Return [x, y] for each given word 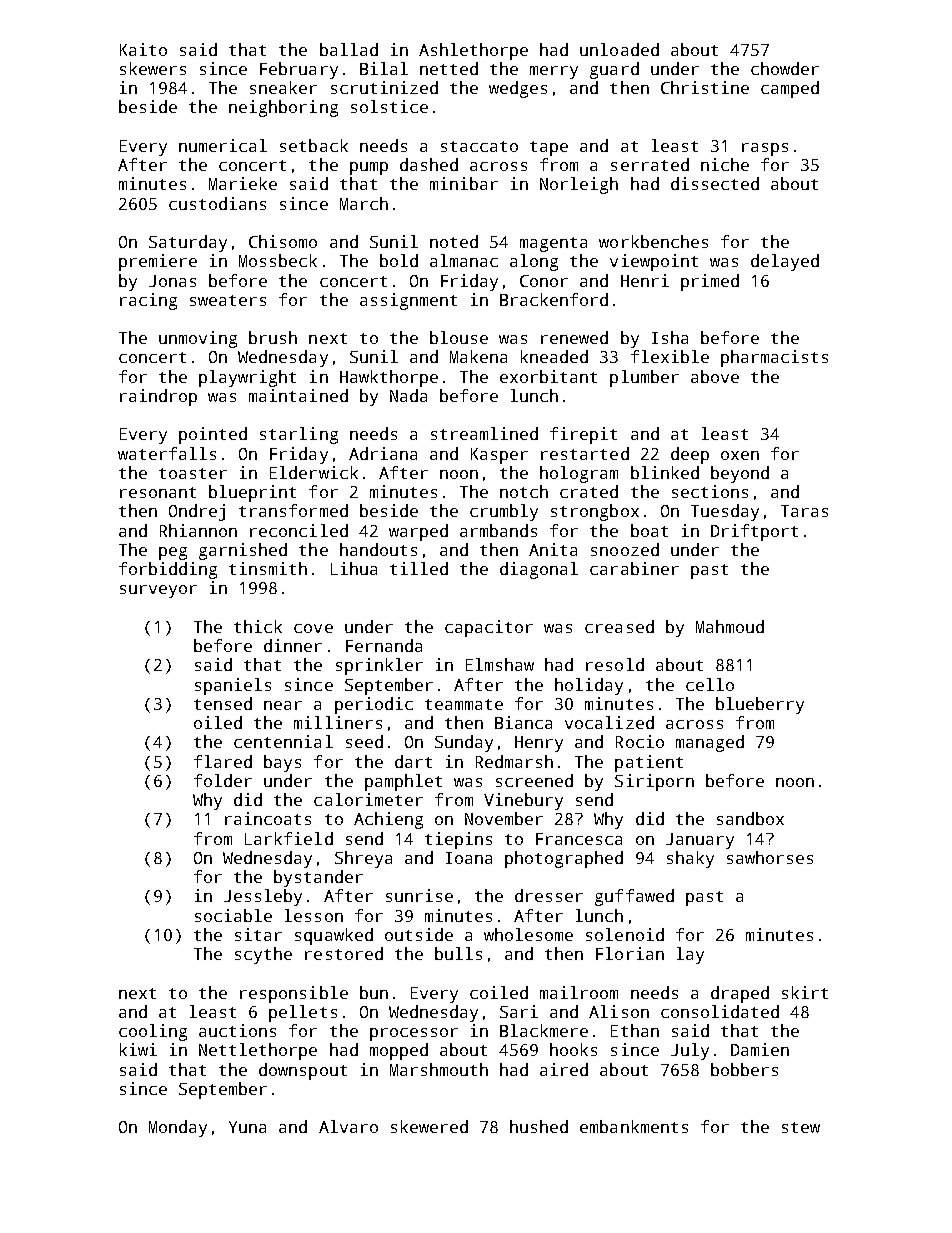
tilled [419, 568]
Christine [705, 87]
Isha [670, 337]
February [299, 70]
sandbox [750, 818]
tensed [223, 703]
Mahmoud [730, 626]
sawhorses [770, 857]
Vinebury [523, 801]
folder [223, 780]
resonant [158, 492]
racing [148, 301]
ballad [349, 49]
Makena [478, 356]
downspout [303, 1071]
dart [413, 761]
